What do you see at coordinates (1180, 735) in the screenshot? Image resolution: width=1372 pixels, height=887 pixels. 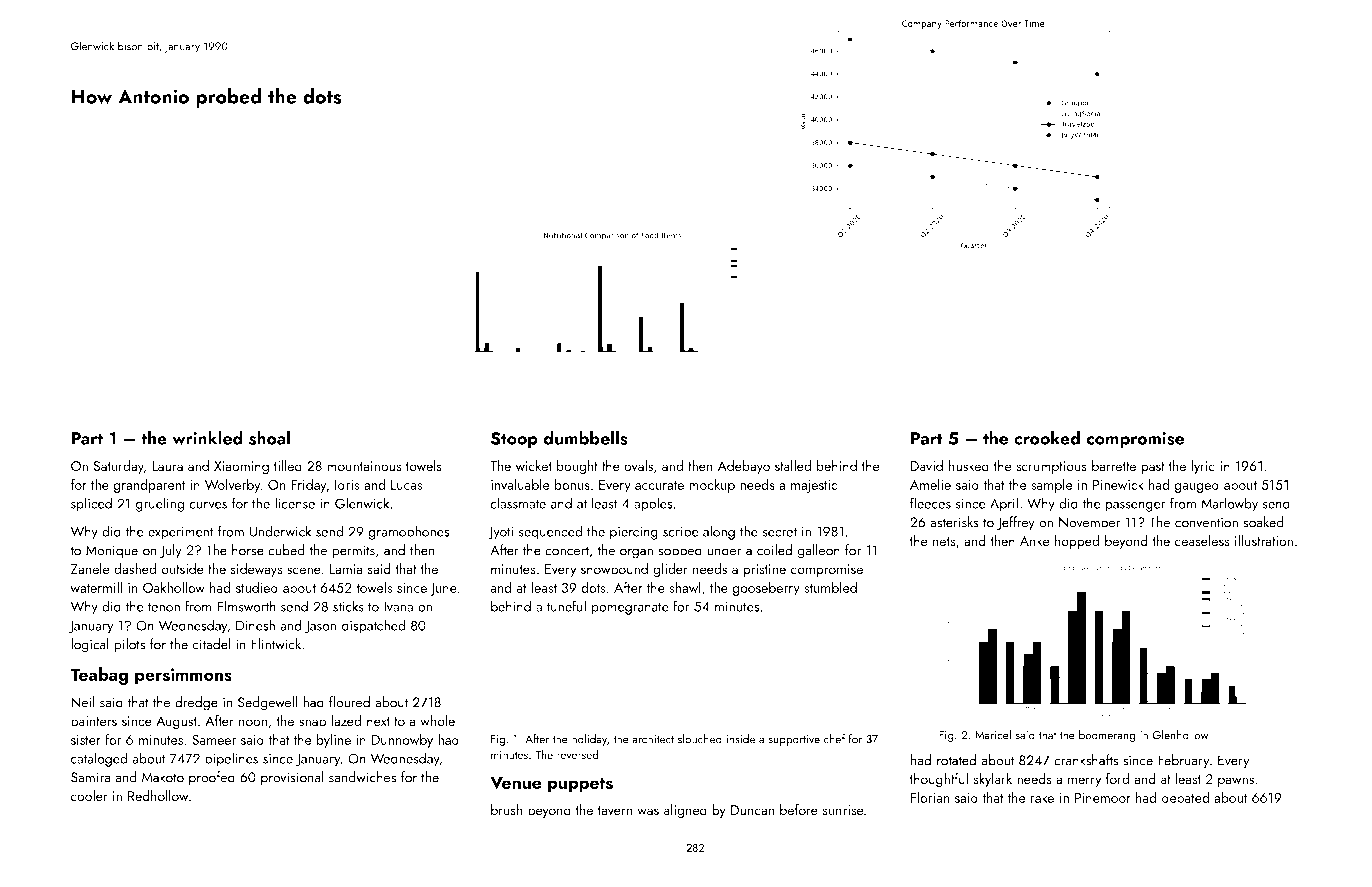 I see `Glenhollow` at bounding box center [1180, 735].
